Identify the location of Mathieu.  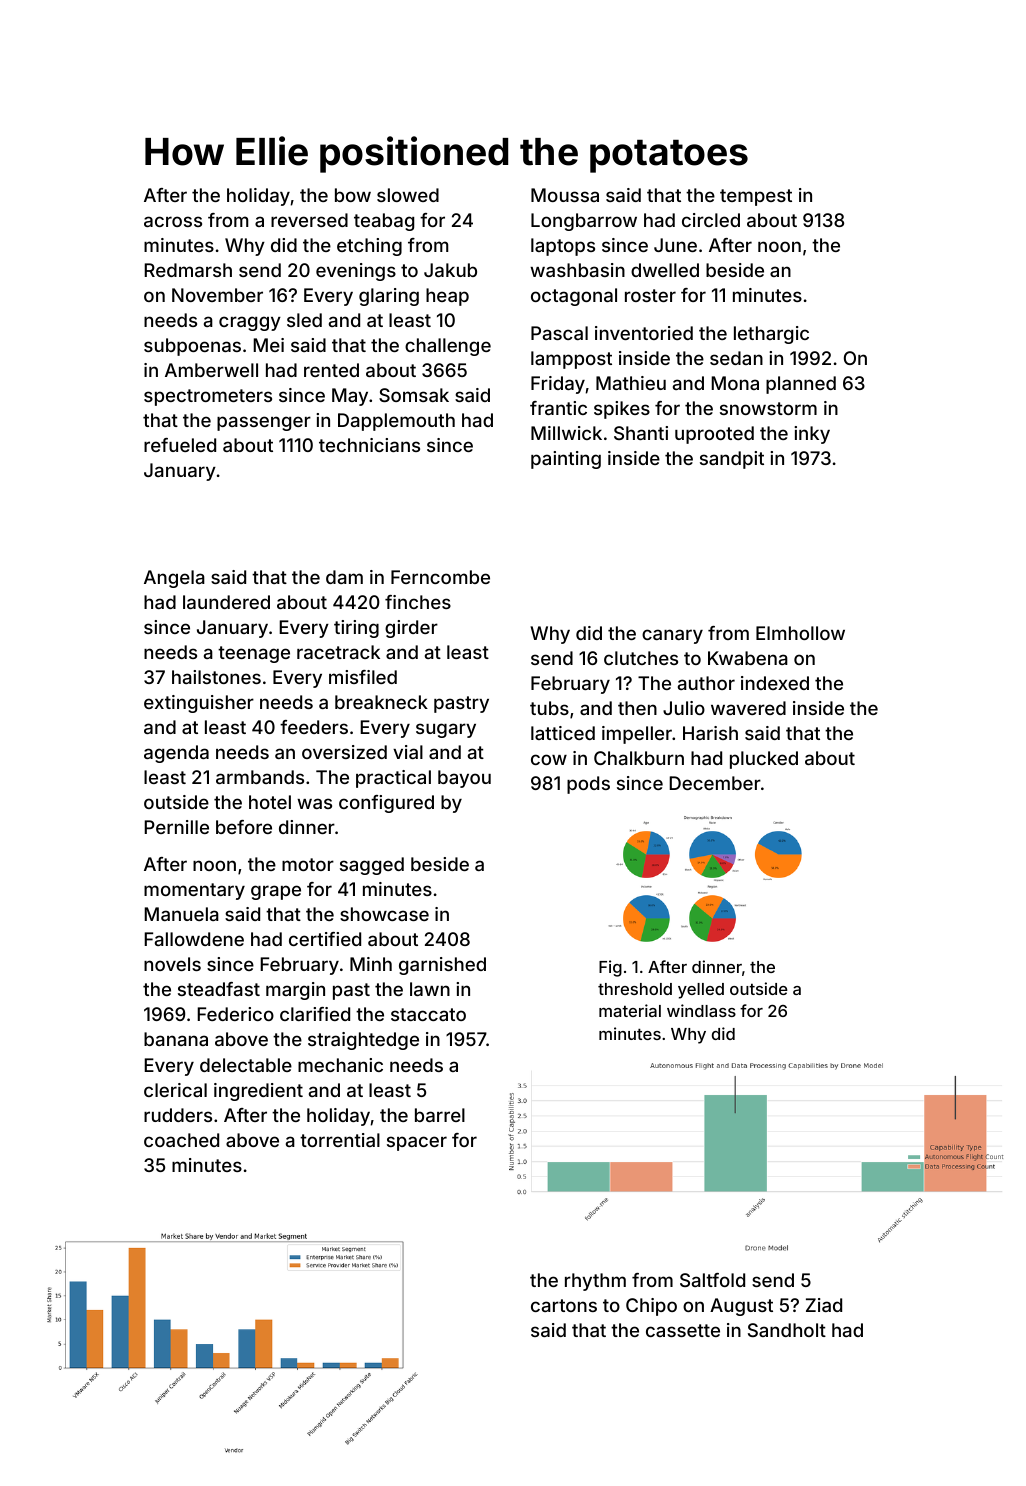
(631, 383).
